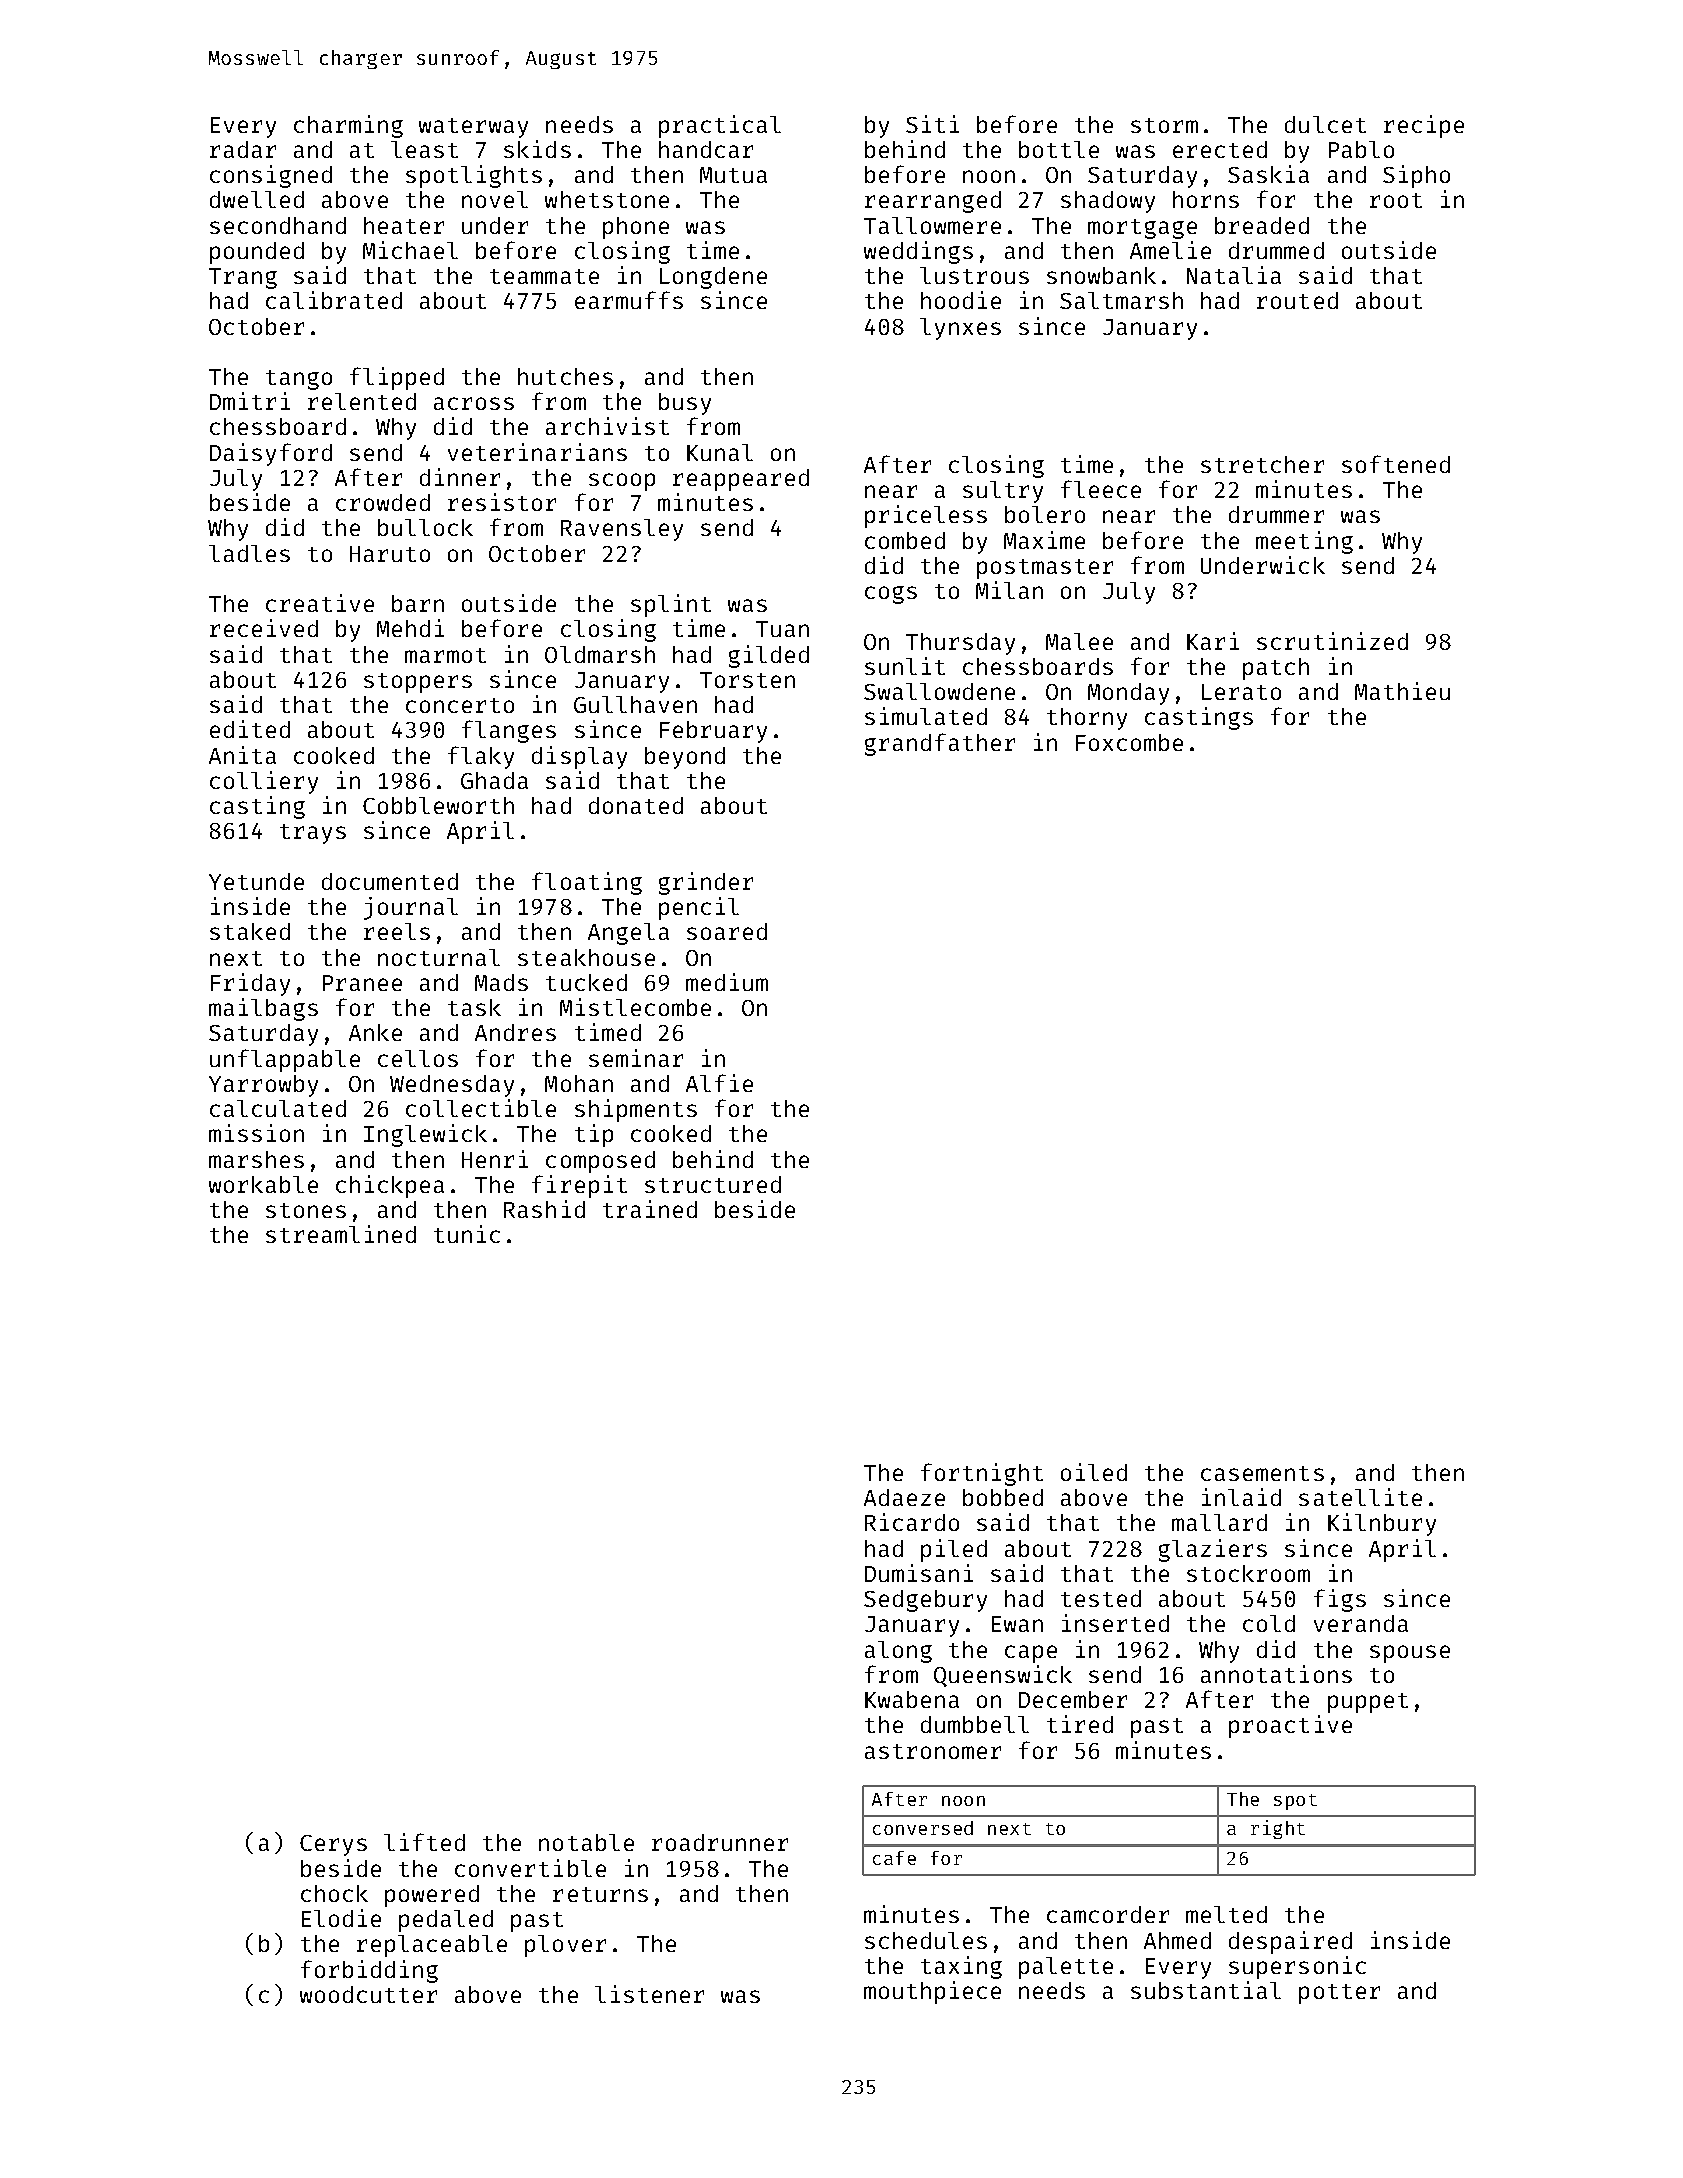  What do you see at coordinates (1269, 1623) in the screenshot?
I see `cold` at bounding box center [1269, 1623].
